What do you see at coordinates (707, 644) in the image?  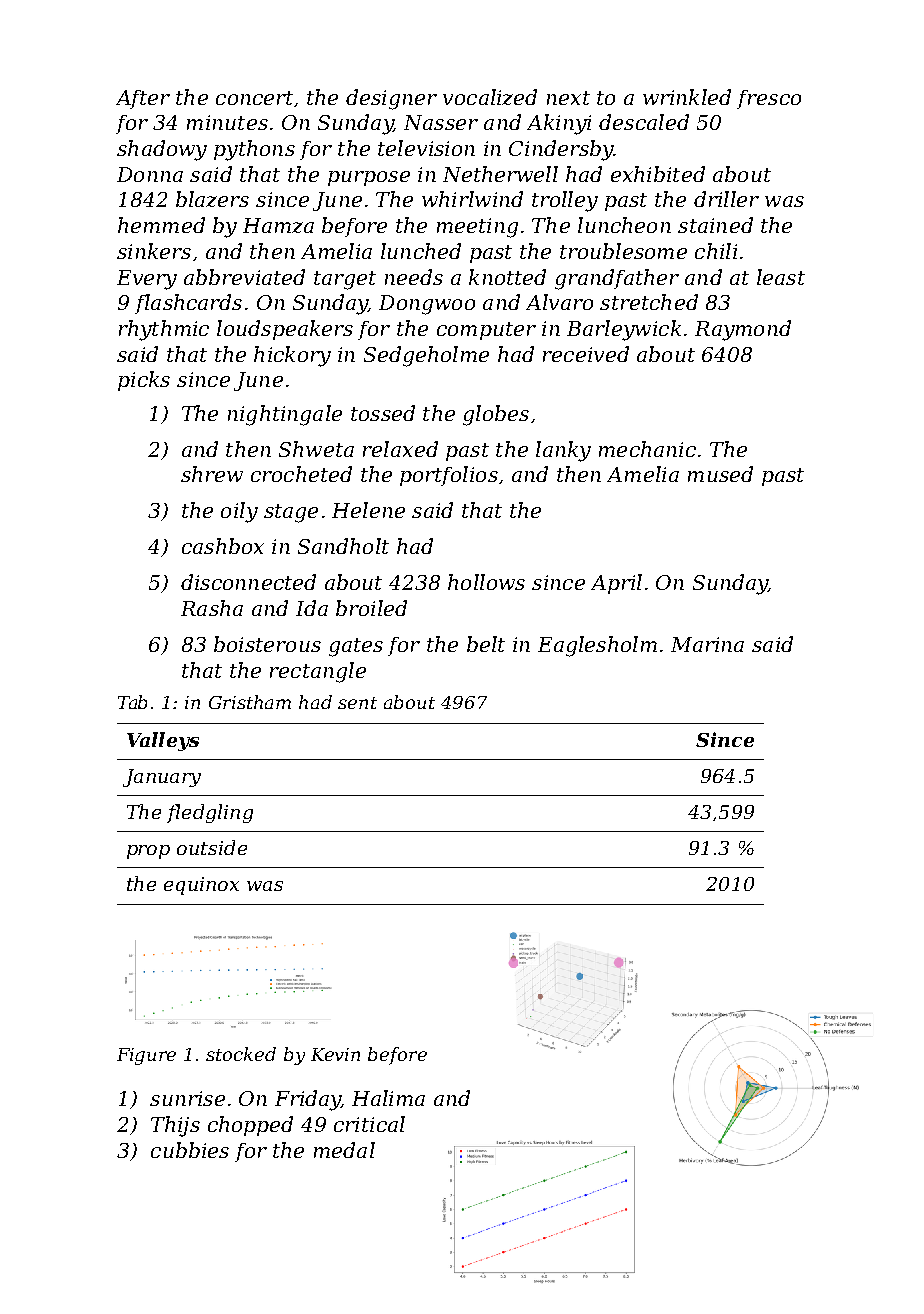 I see `Marina` at bounding box center [707, 644].
